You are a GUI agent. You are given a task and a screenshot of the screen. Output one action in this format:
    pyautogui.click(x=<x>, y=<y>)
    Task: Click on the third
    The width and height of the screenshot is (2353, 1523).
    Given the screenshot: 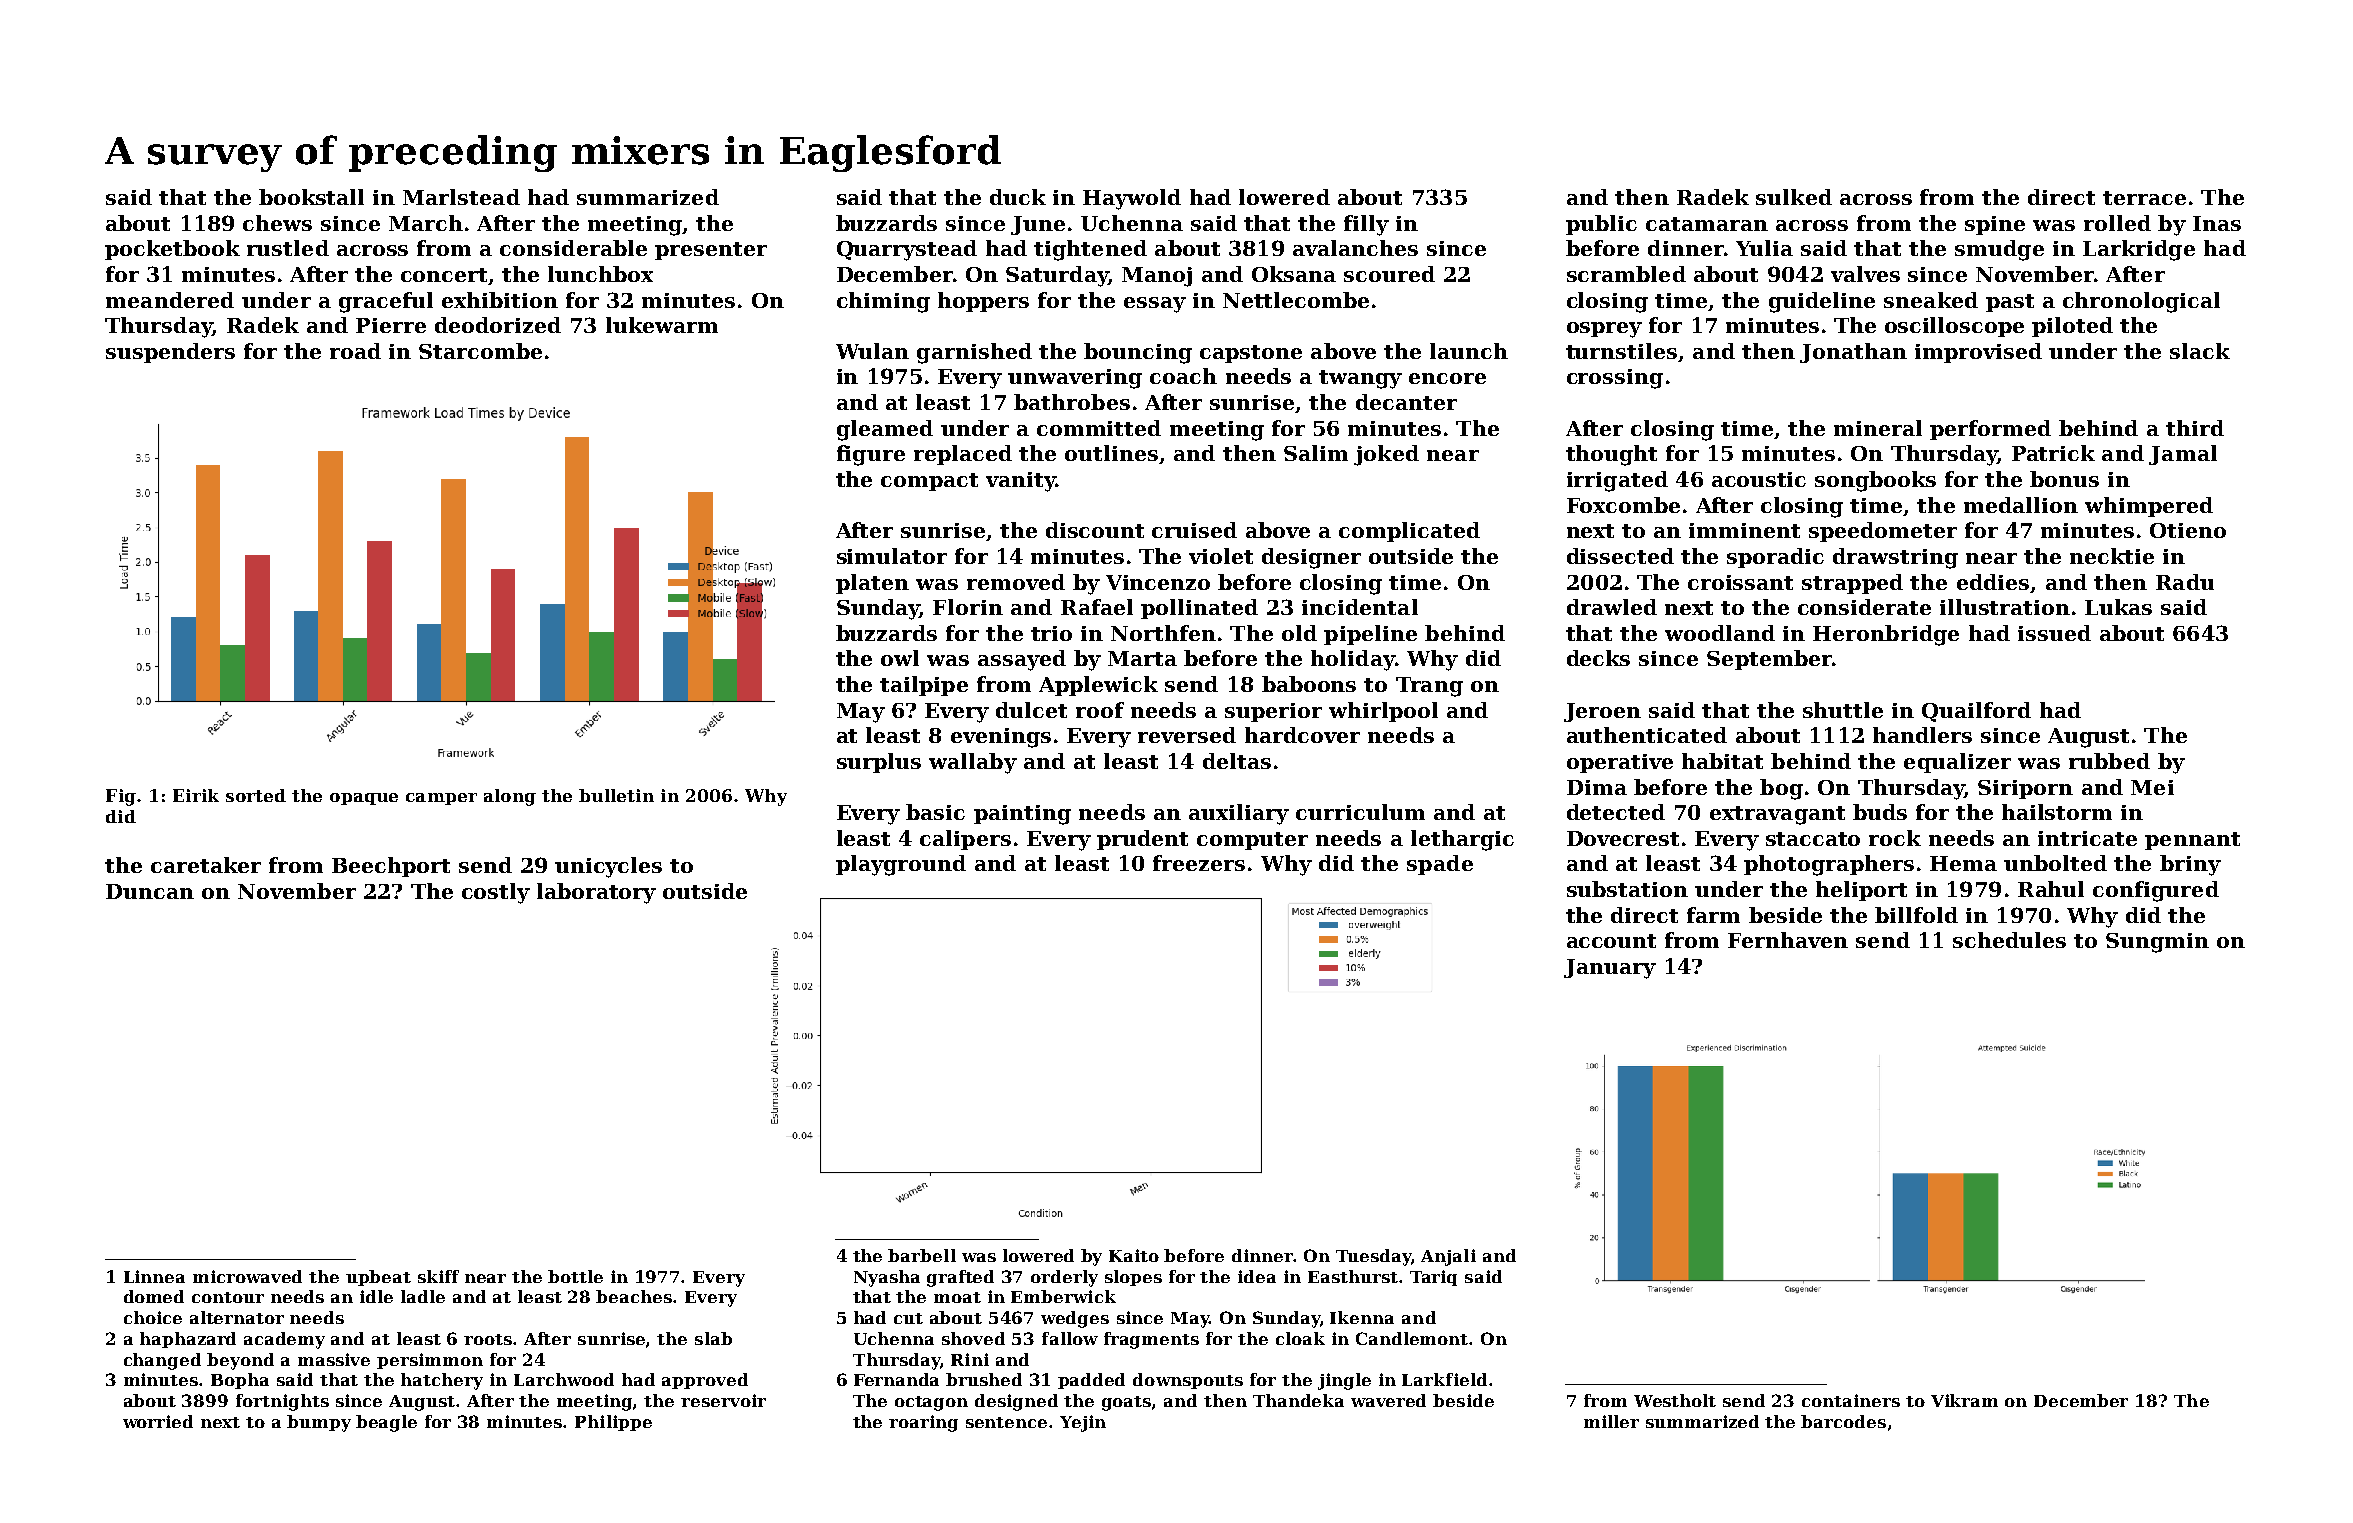 What is the action you would take?
    pyautogui.click(x=2195, y=428)
